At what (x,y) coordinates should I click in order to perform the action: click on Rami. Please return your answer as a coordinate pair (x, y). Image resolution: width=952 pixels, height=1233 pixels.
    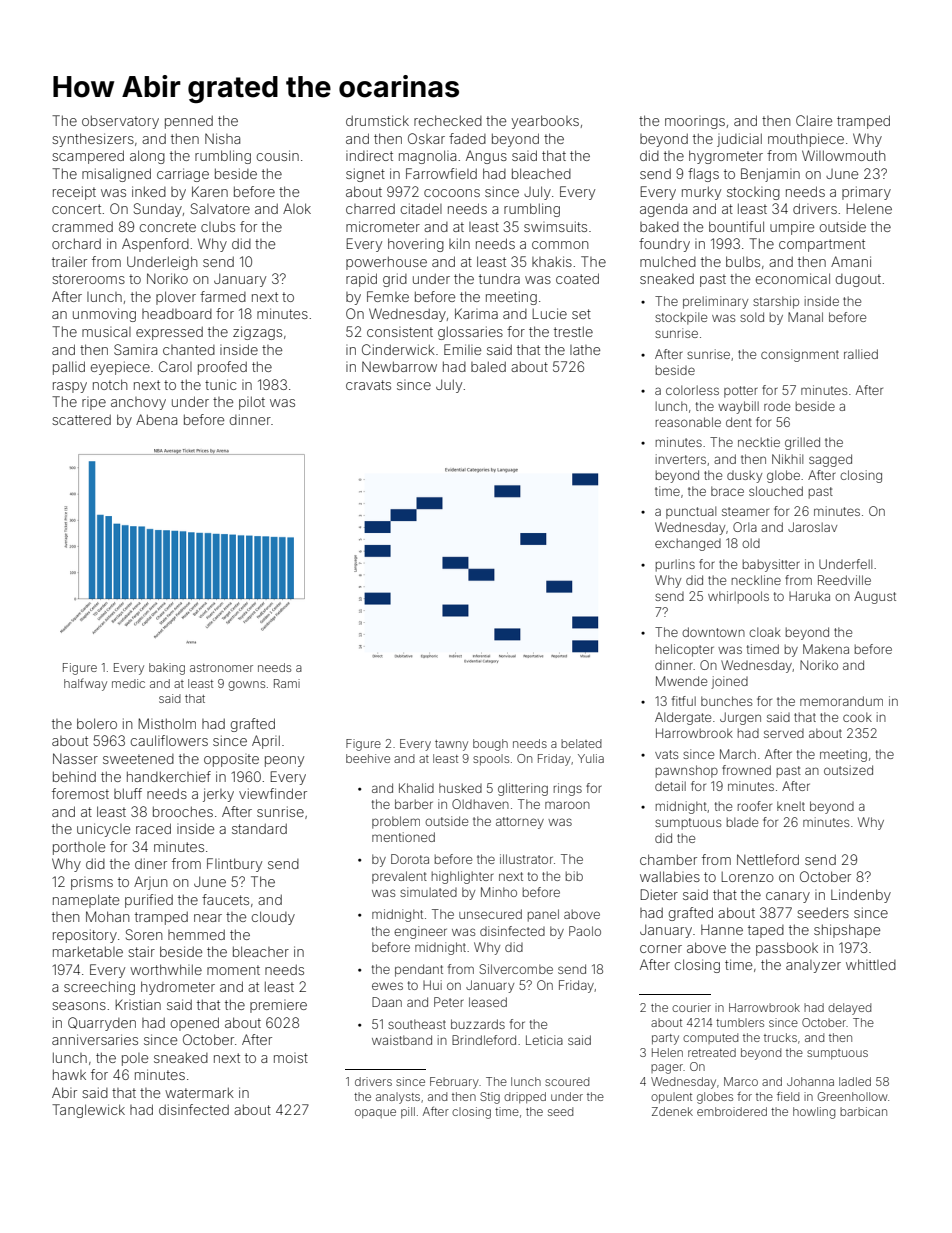
    Looking at the image, I should click on (287, 683).
